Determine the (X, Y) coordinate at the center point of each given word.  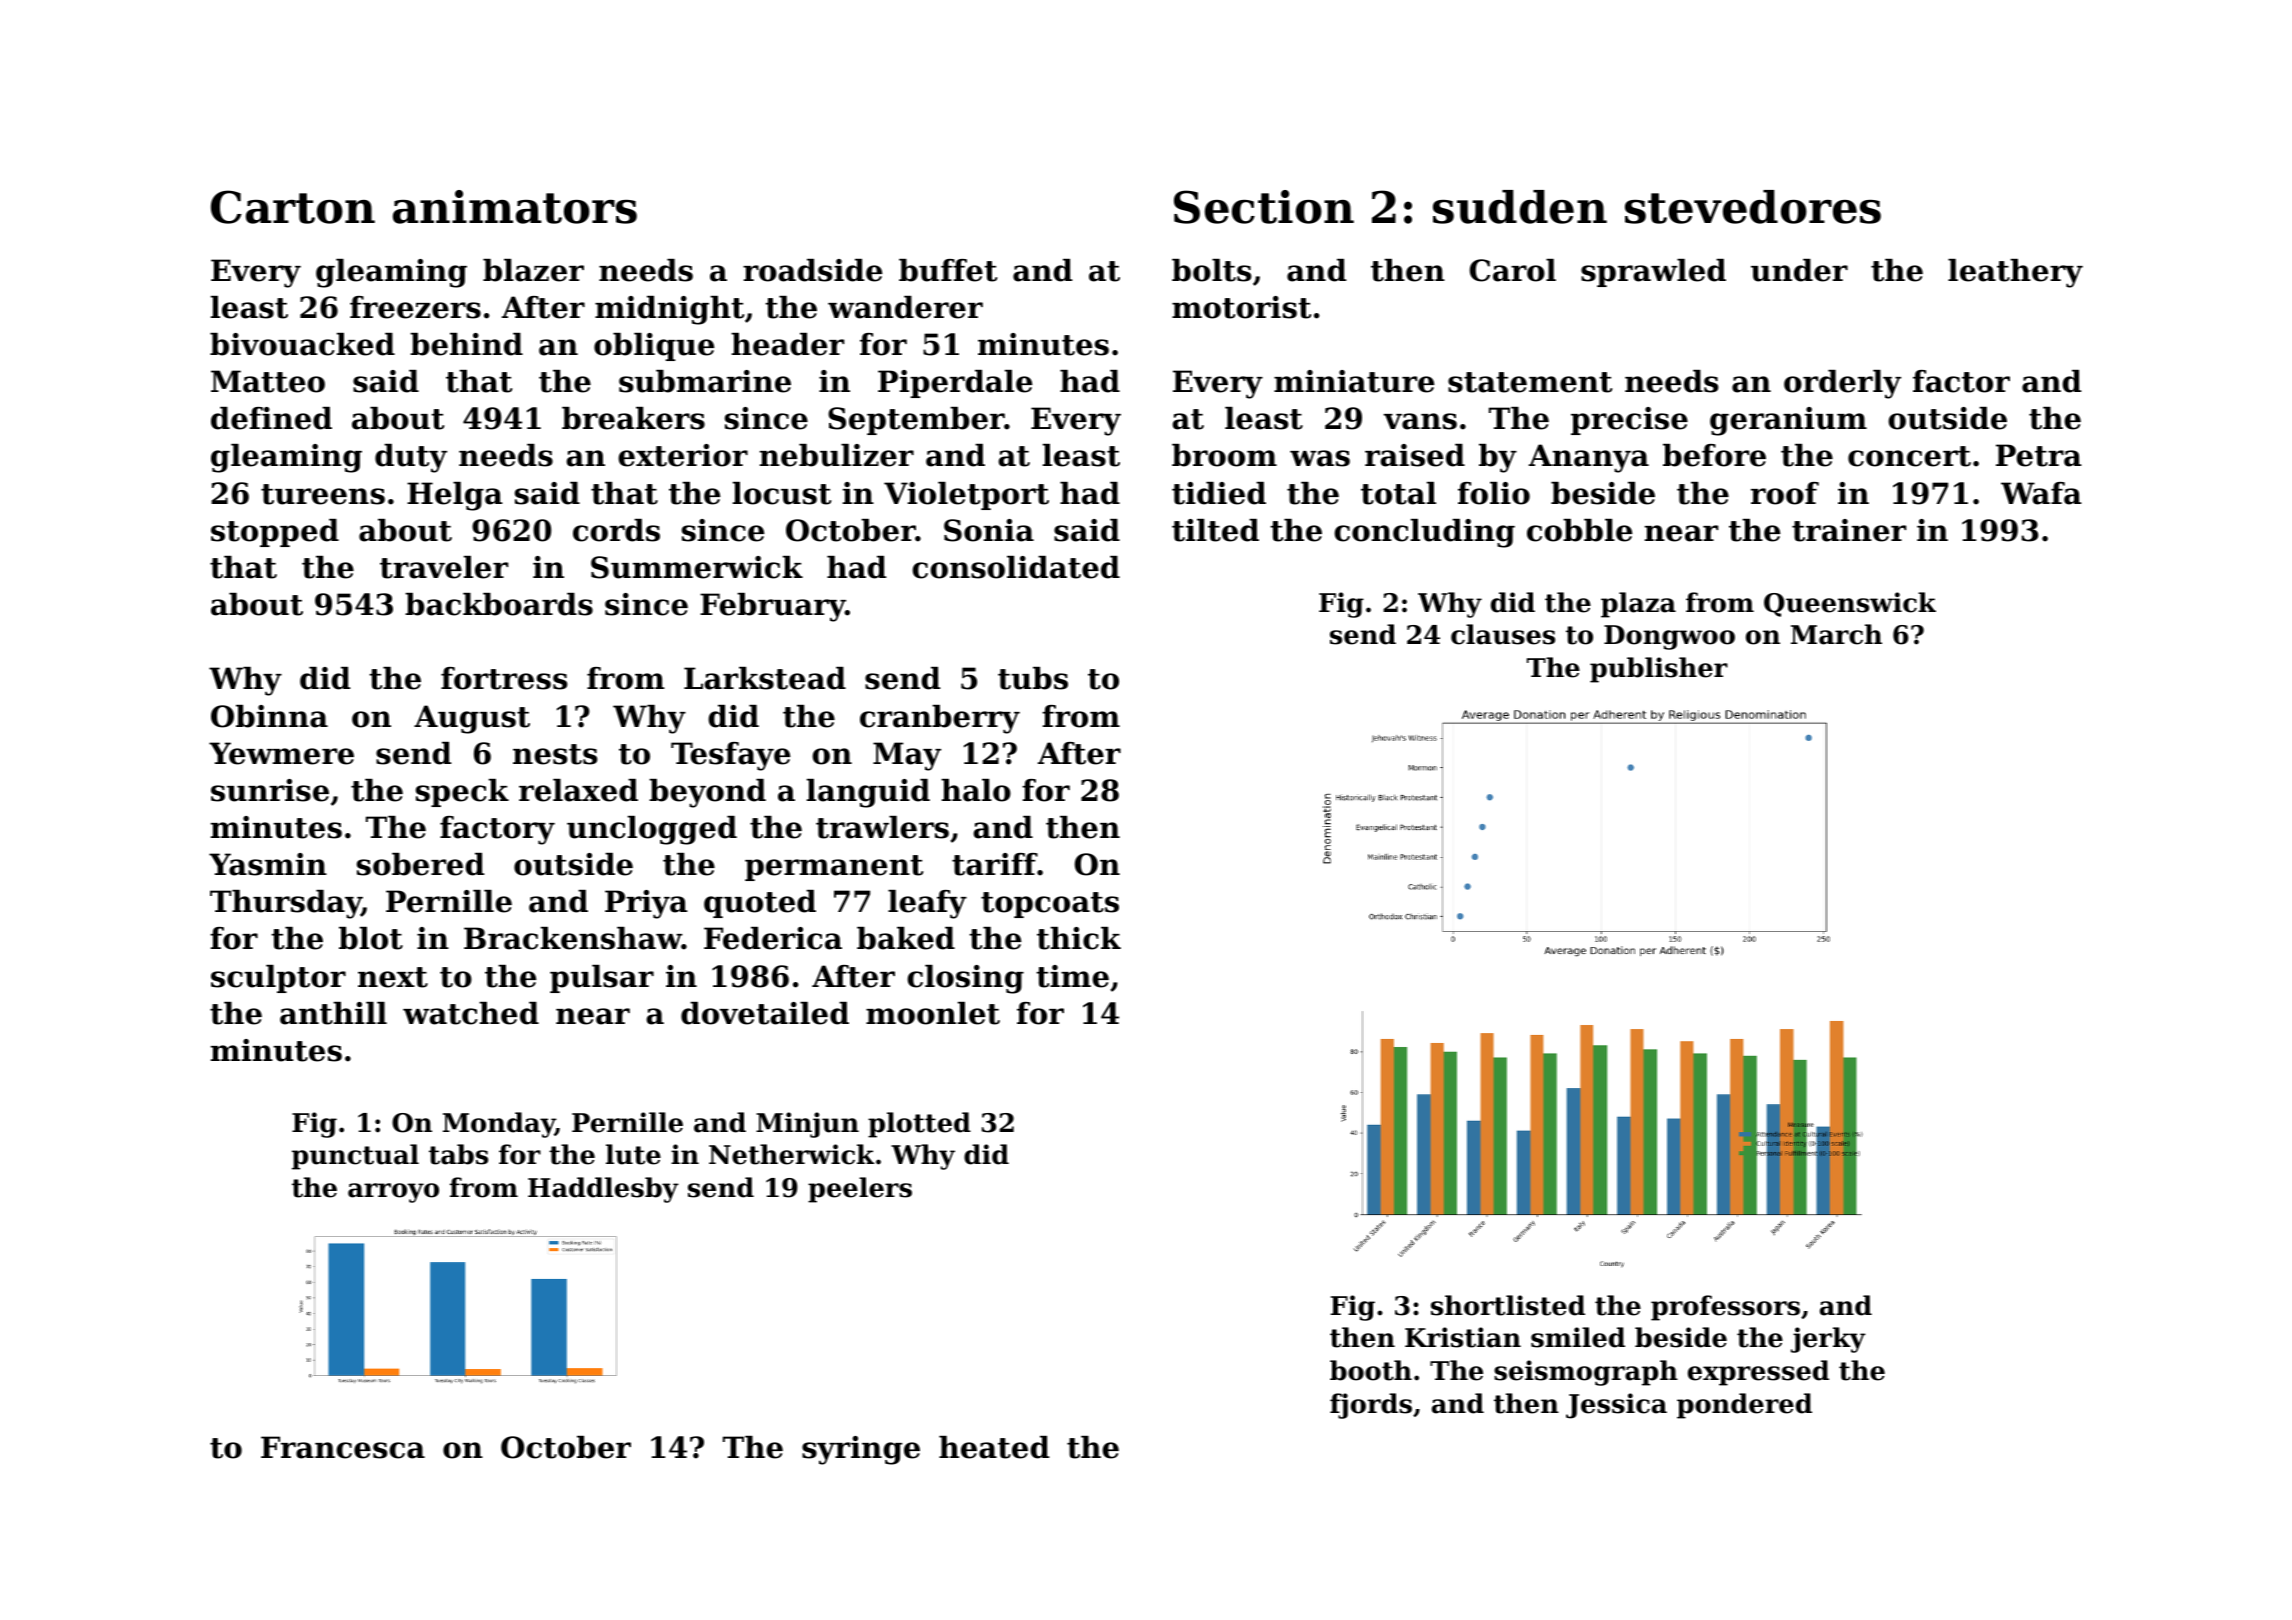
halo (976, 790)
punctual (355, 1157)
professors (1725, 1308)
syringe (861, 1450)
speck (462, 793)
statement (1530, 382)
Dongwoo (1669, 637)
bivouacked (302, 344)
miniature (1354, 381)
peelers (860, 1190)
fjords (1371, 1406)
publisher (1659, 670)
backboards (499, 604)
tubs (1033, 678)
